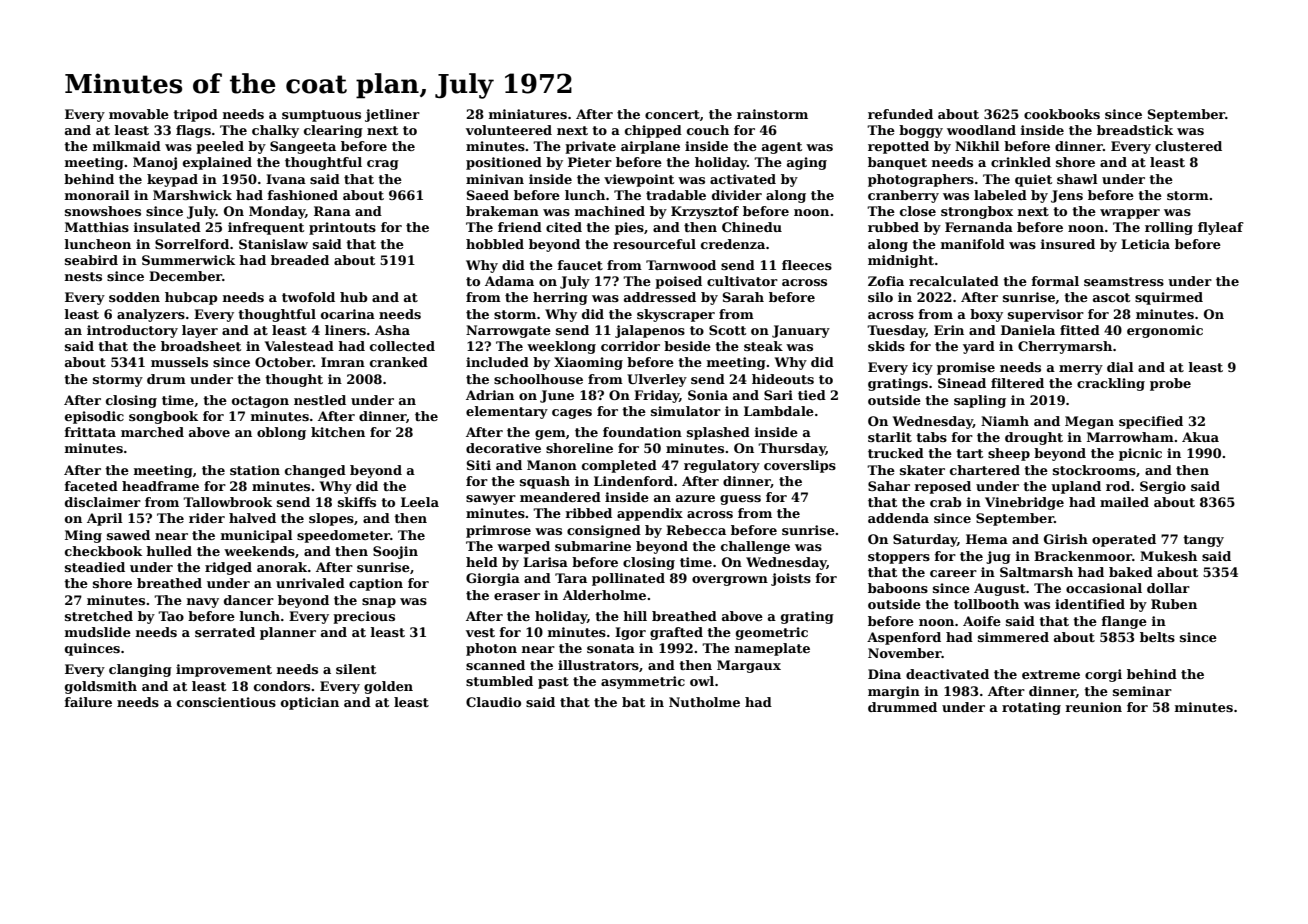  What do you see at coordinates (742, 281) in the document?
I see `cultivator` at bounding box center [742, 281].
